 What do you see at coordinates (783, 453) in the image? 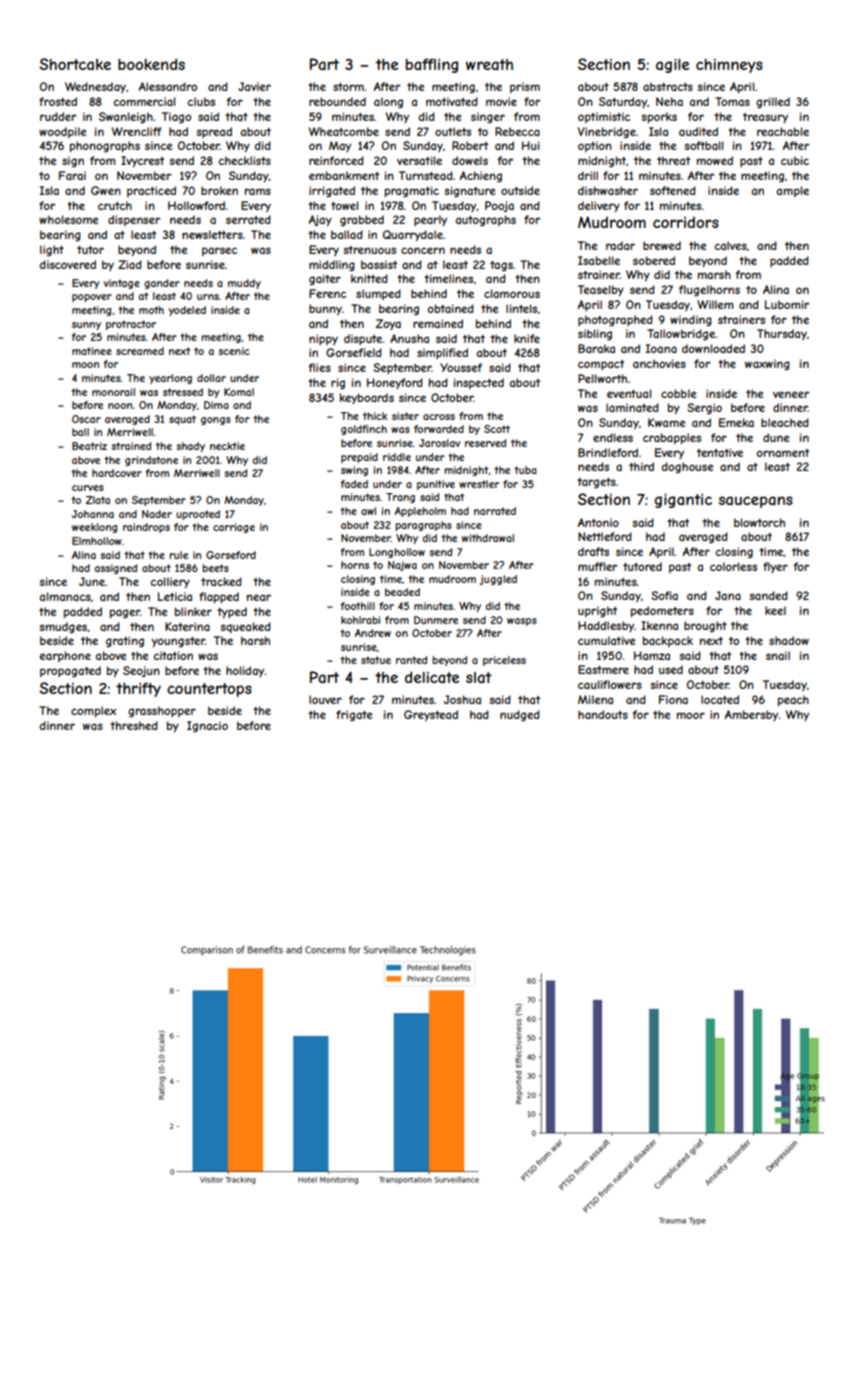
I see `ornament` at bounding box center [783, 453].
